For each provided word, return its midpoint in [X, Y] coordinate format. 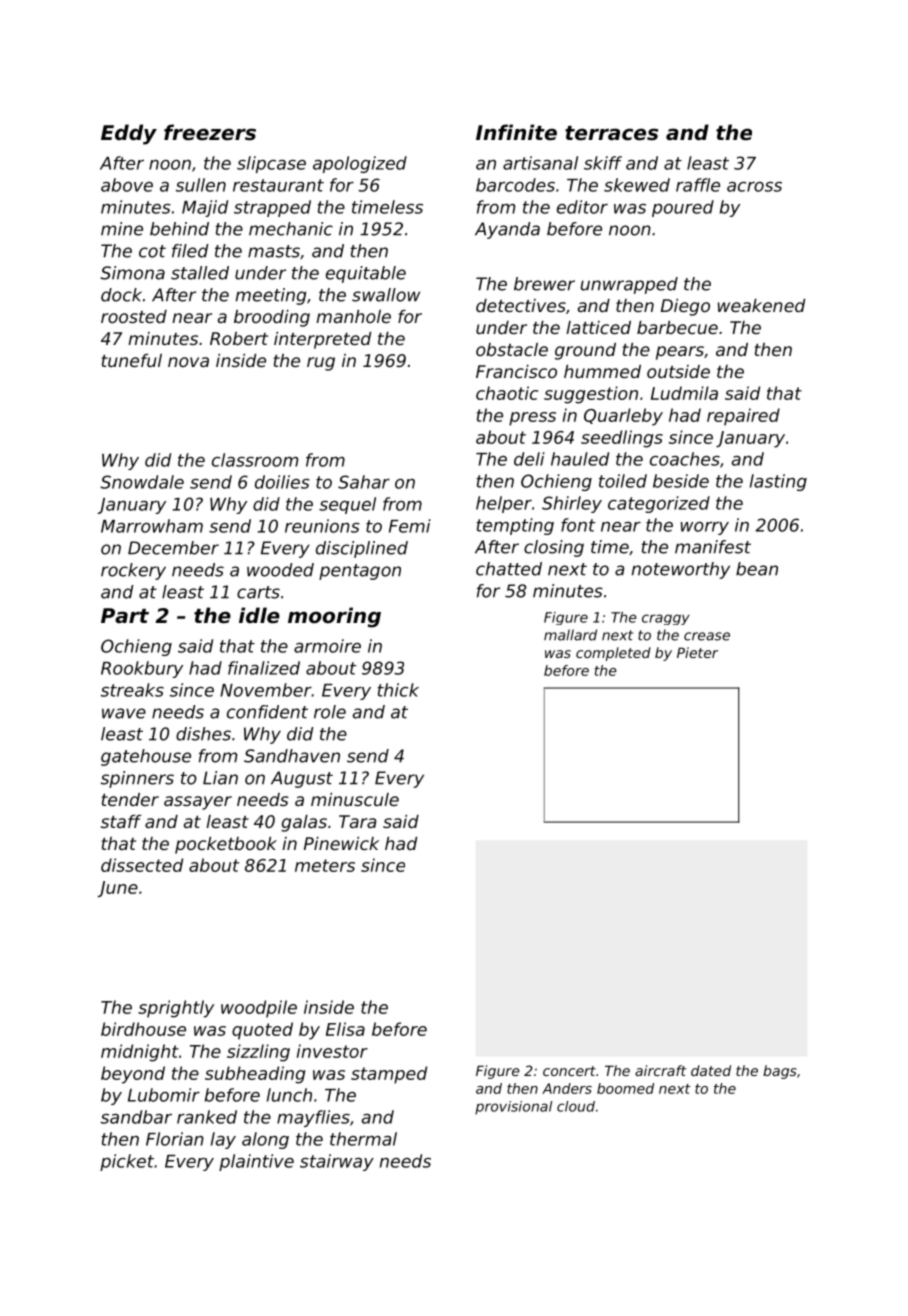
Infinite [516, 132]
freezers [210, 132]
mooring [334, 617]
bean [757, 569]
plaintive [256, 1162]
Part [125, 615]
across [754, 187]
